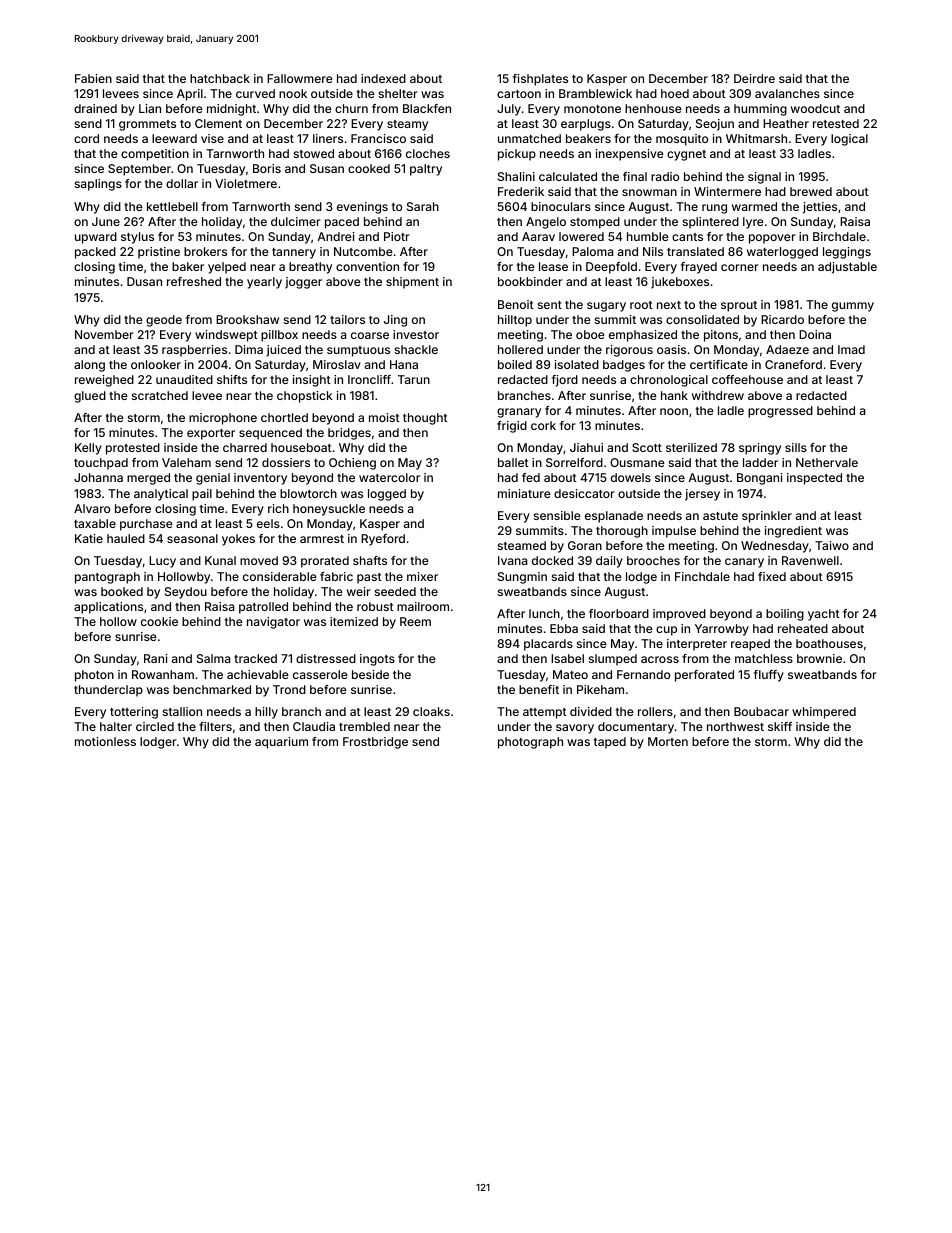 The image size is (952, 1233). Describe the element at coordinates (227, 268) in the screenshot. I see `yelped` at that location.
